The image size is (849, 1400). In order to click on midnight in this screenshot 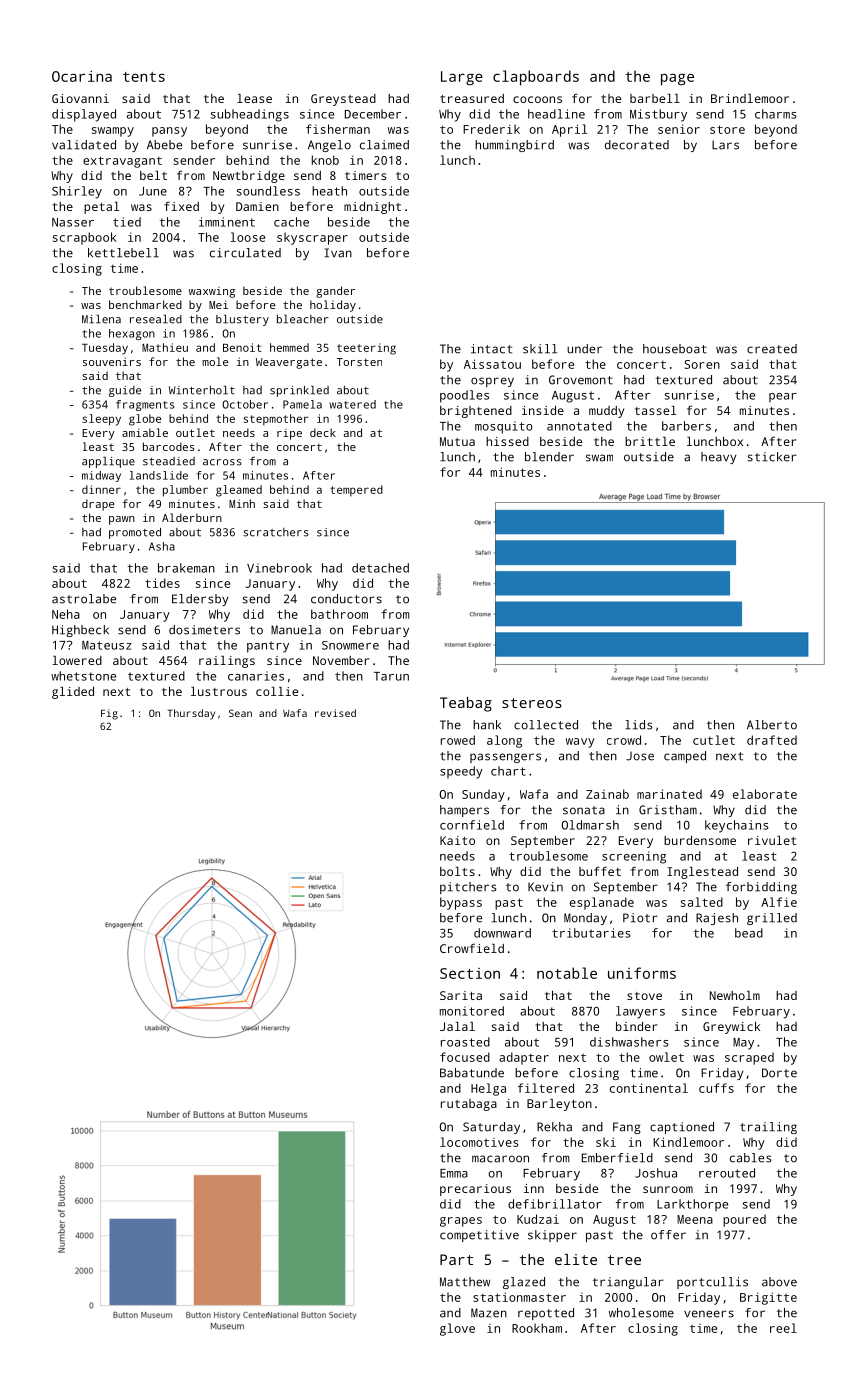, I will do `click(372, 208)`.
